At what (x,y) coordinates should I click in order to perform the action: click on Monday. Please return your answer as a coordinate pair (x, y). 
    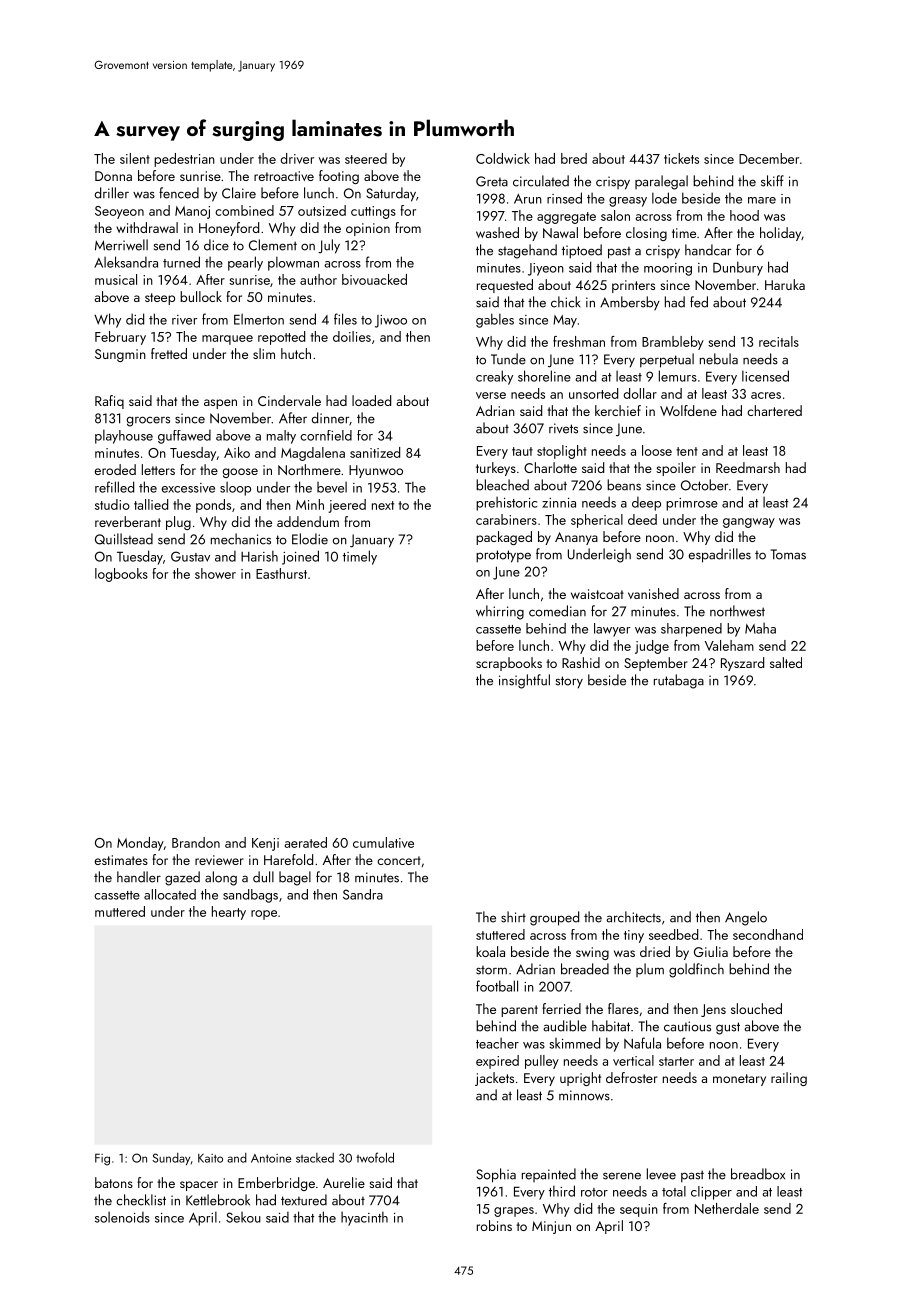
    Looking at the image, I should click on (140, 844).
